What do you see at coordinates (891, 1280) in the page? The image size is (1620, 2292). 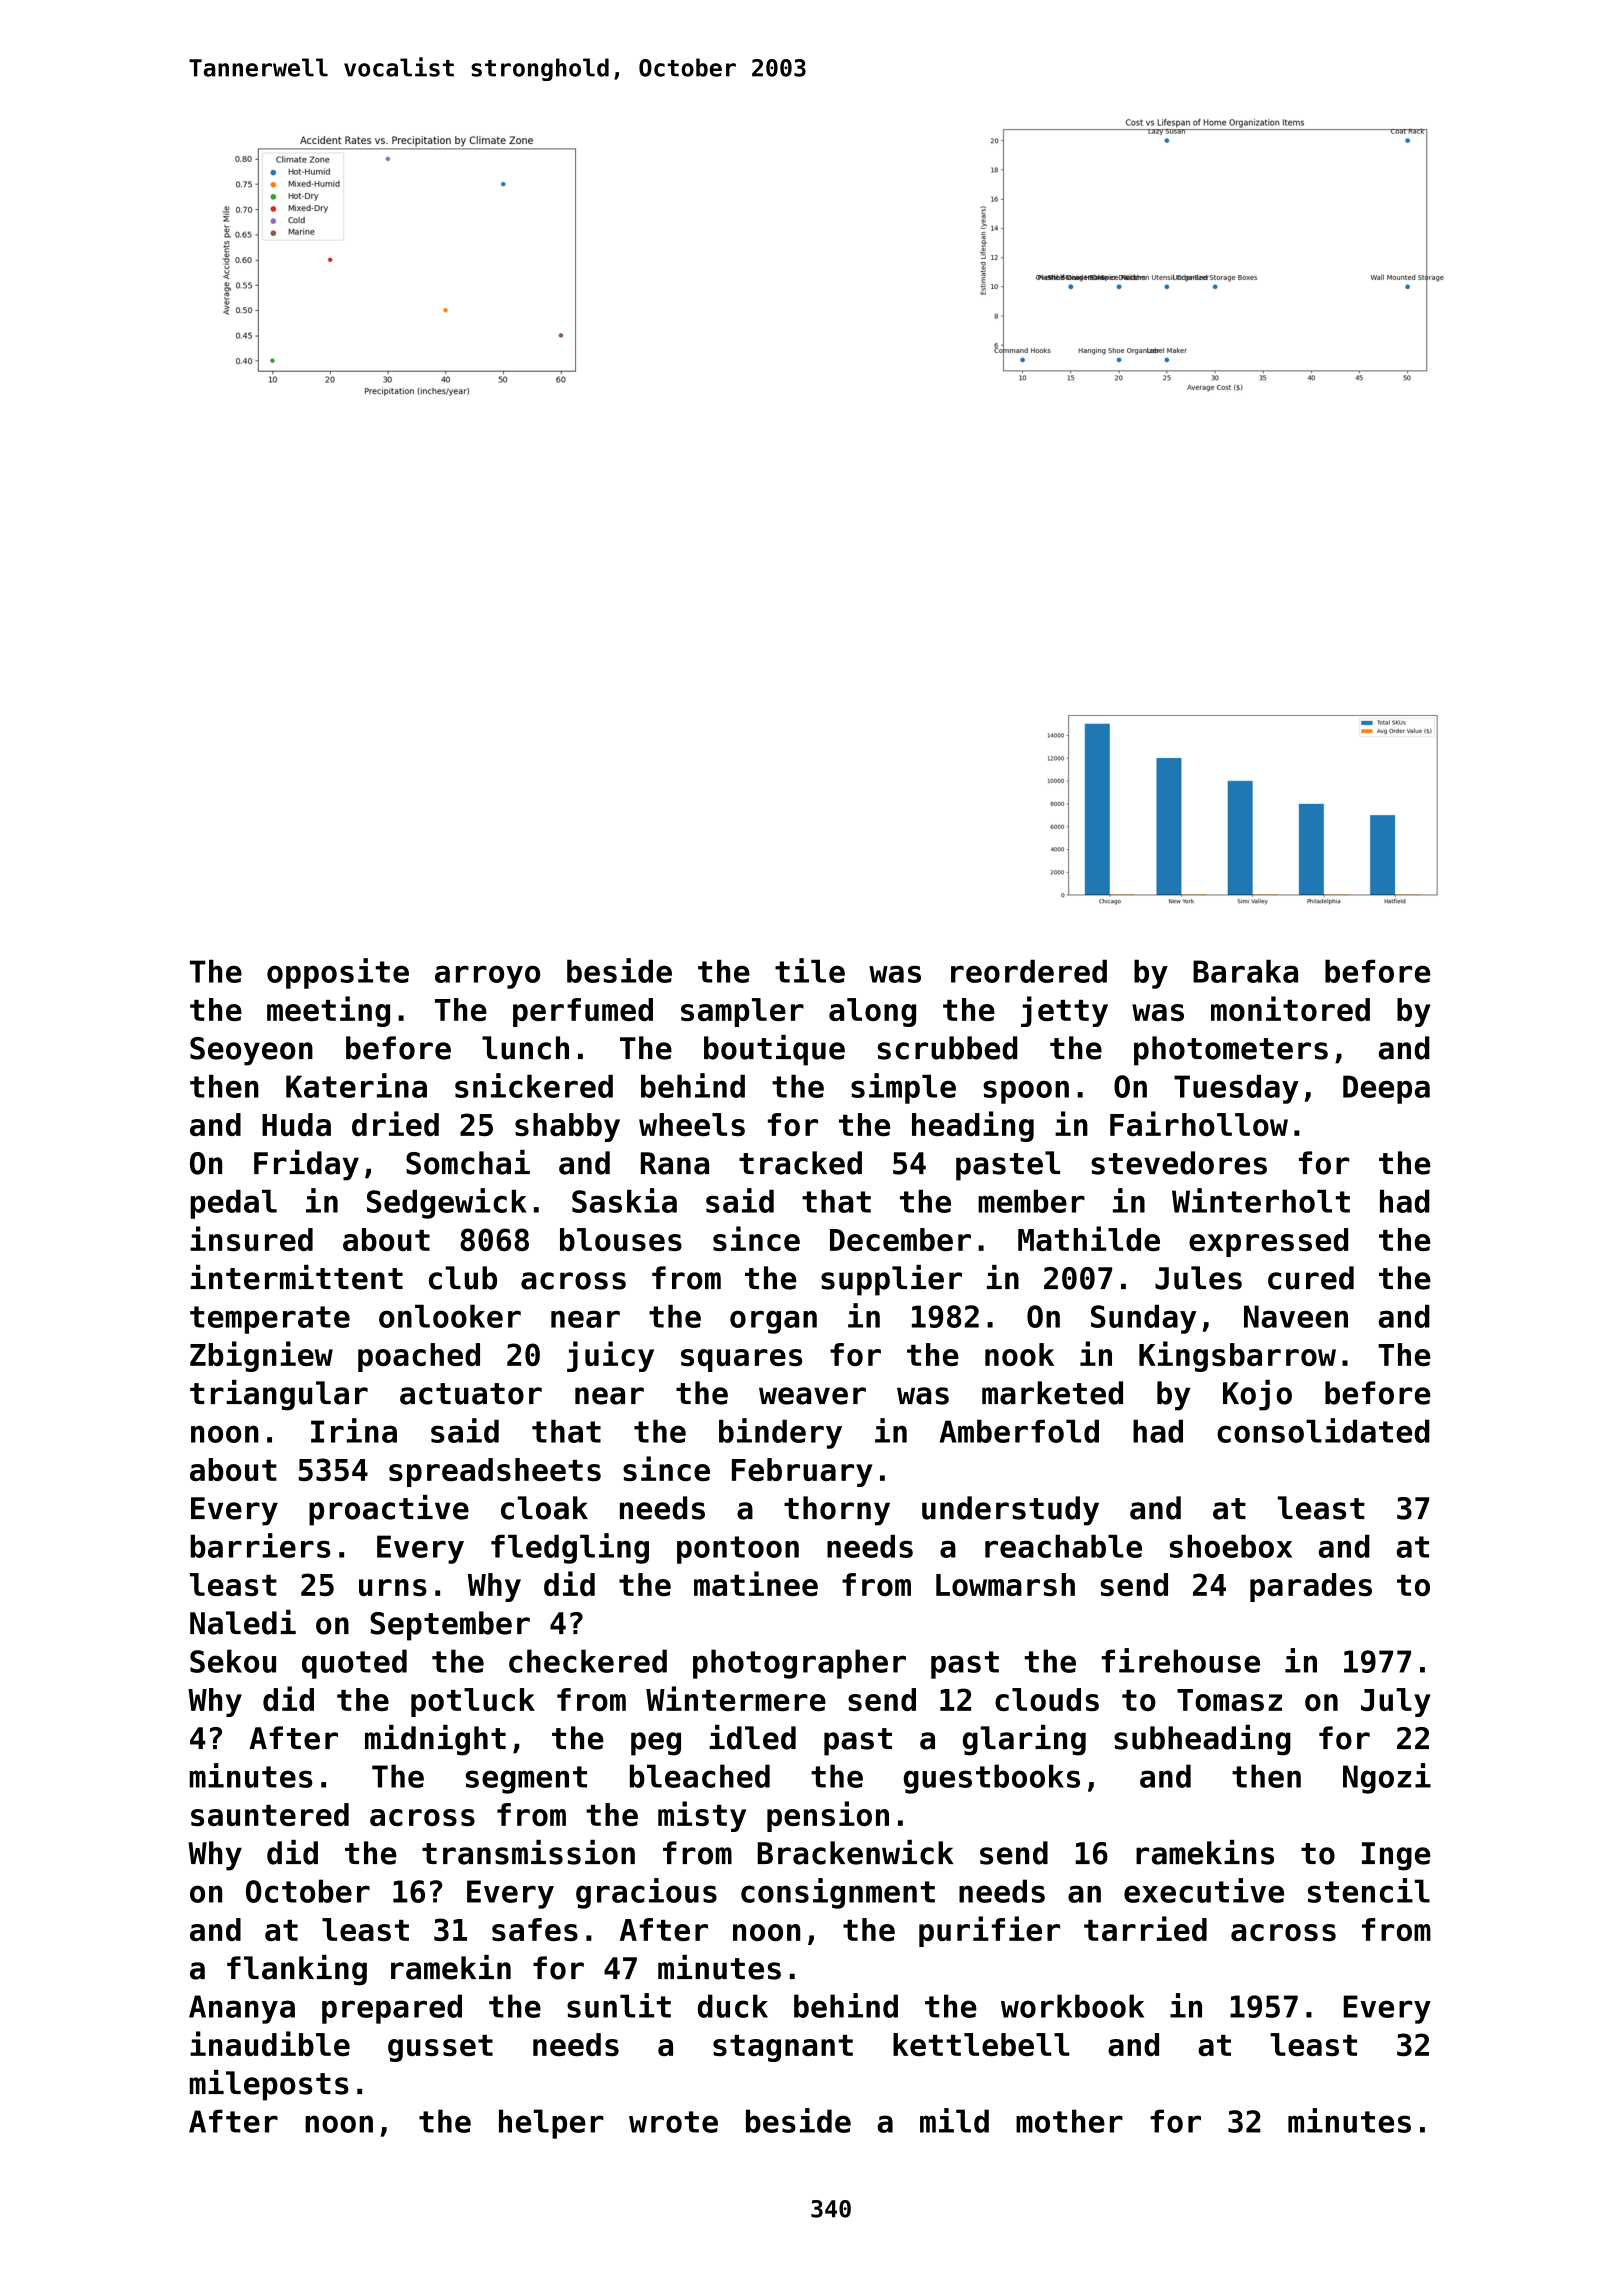 I see `supplier` at bounding box center [891, 1280].
